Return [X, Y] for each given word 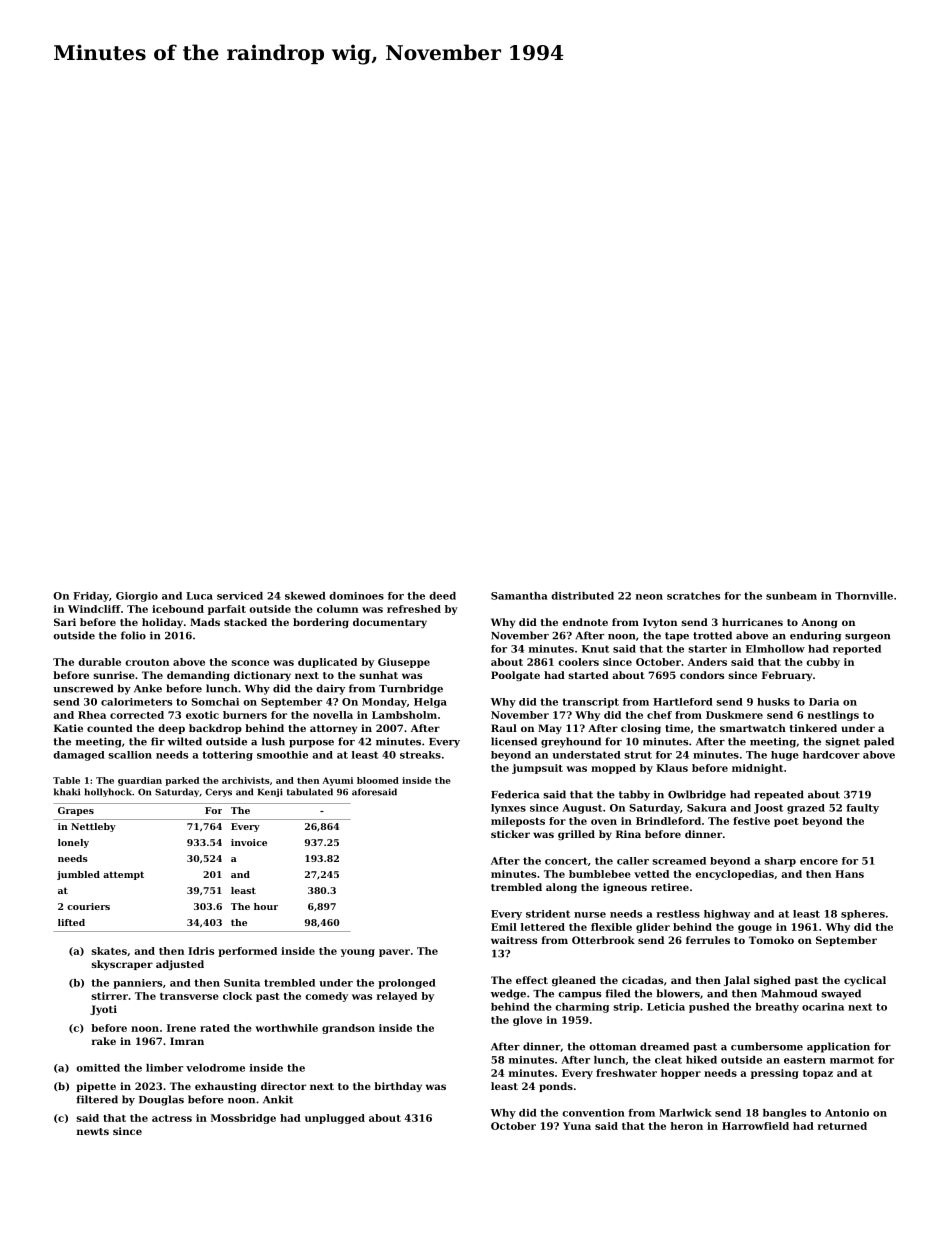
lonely [73, 843]
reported [857, 650]
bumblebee [600, 874]
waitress [514, 940]
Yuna [577, 1126]
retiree [670, 887]
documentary [390, 623]
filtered [97, 1099]
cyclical [865, 981]
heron [686, 1126]
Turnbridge [411, 689]
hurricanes [752, 622]
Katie [68, 728]
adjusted [180, 965]
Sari [65, 622]
